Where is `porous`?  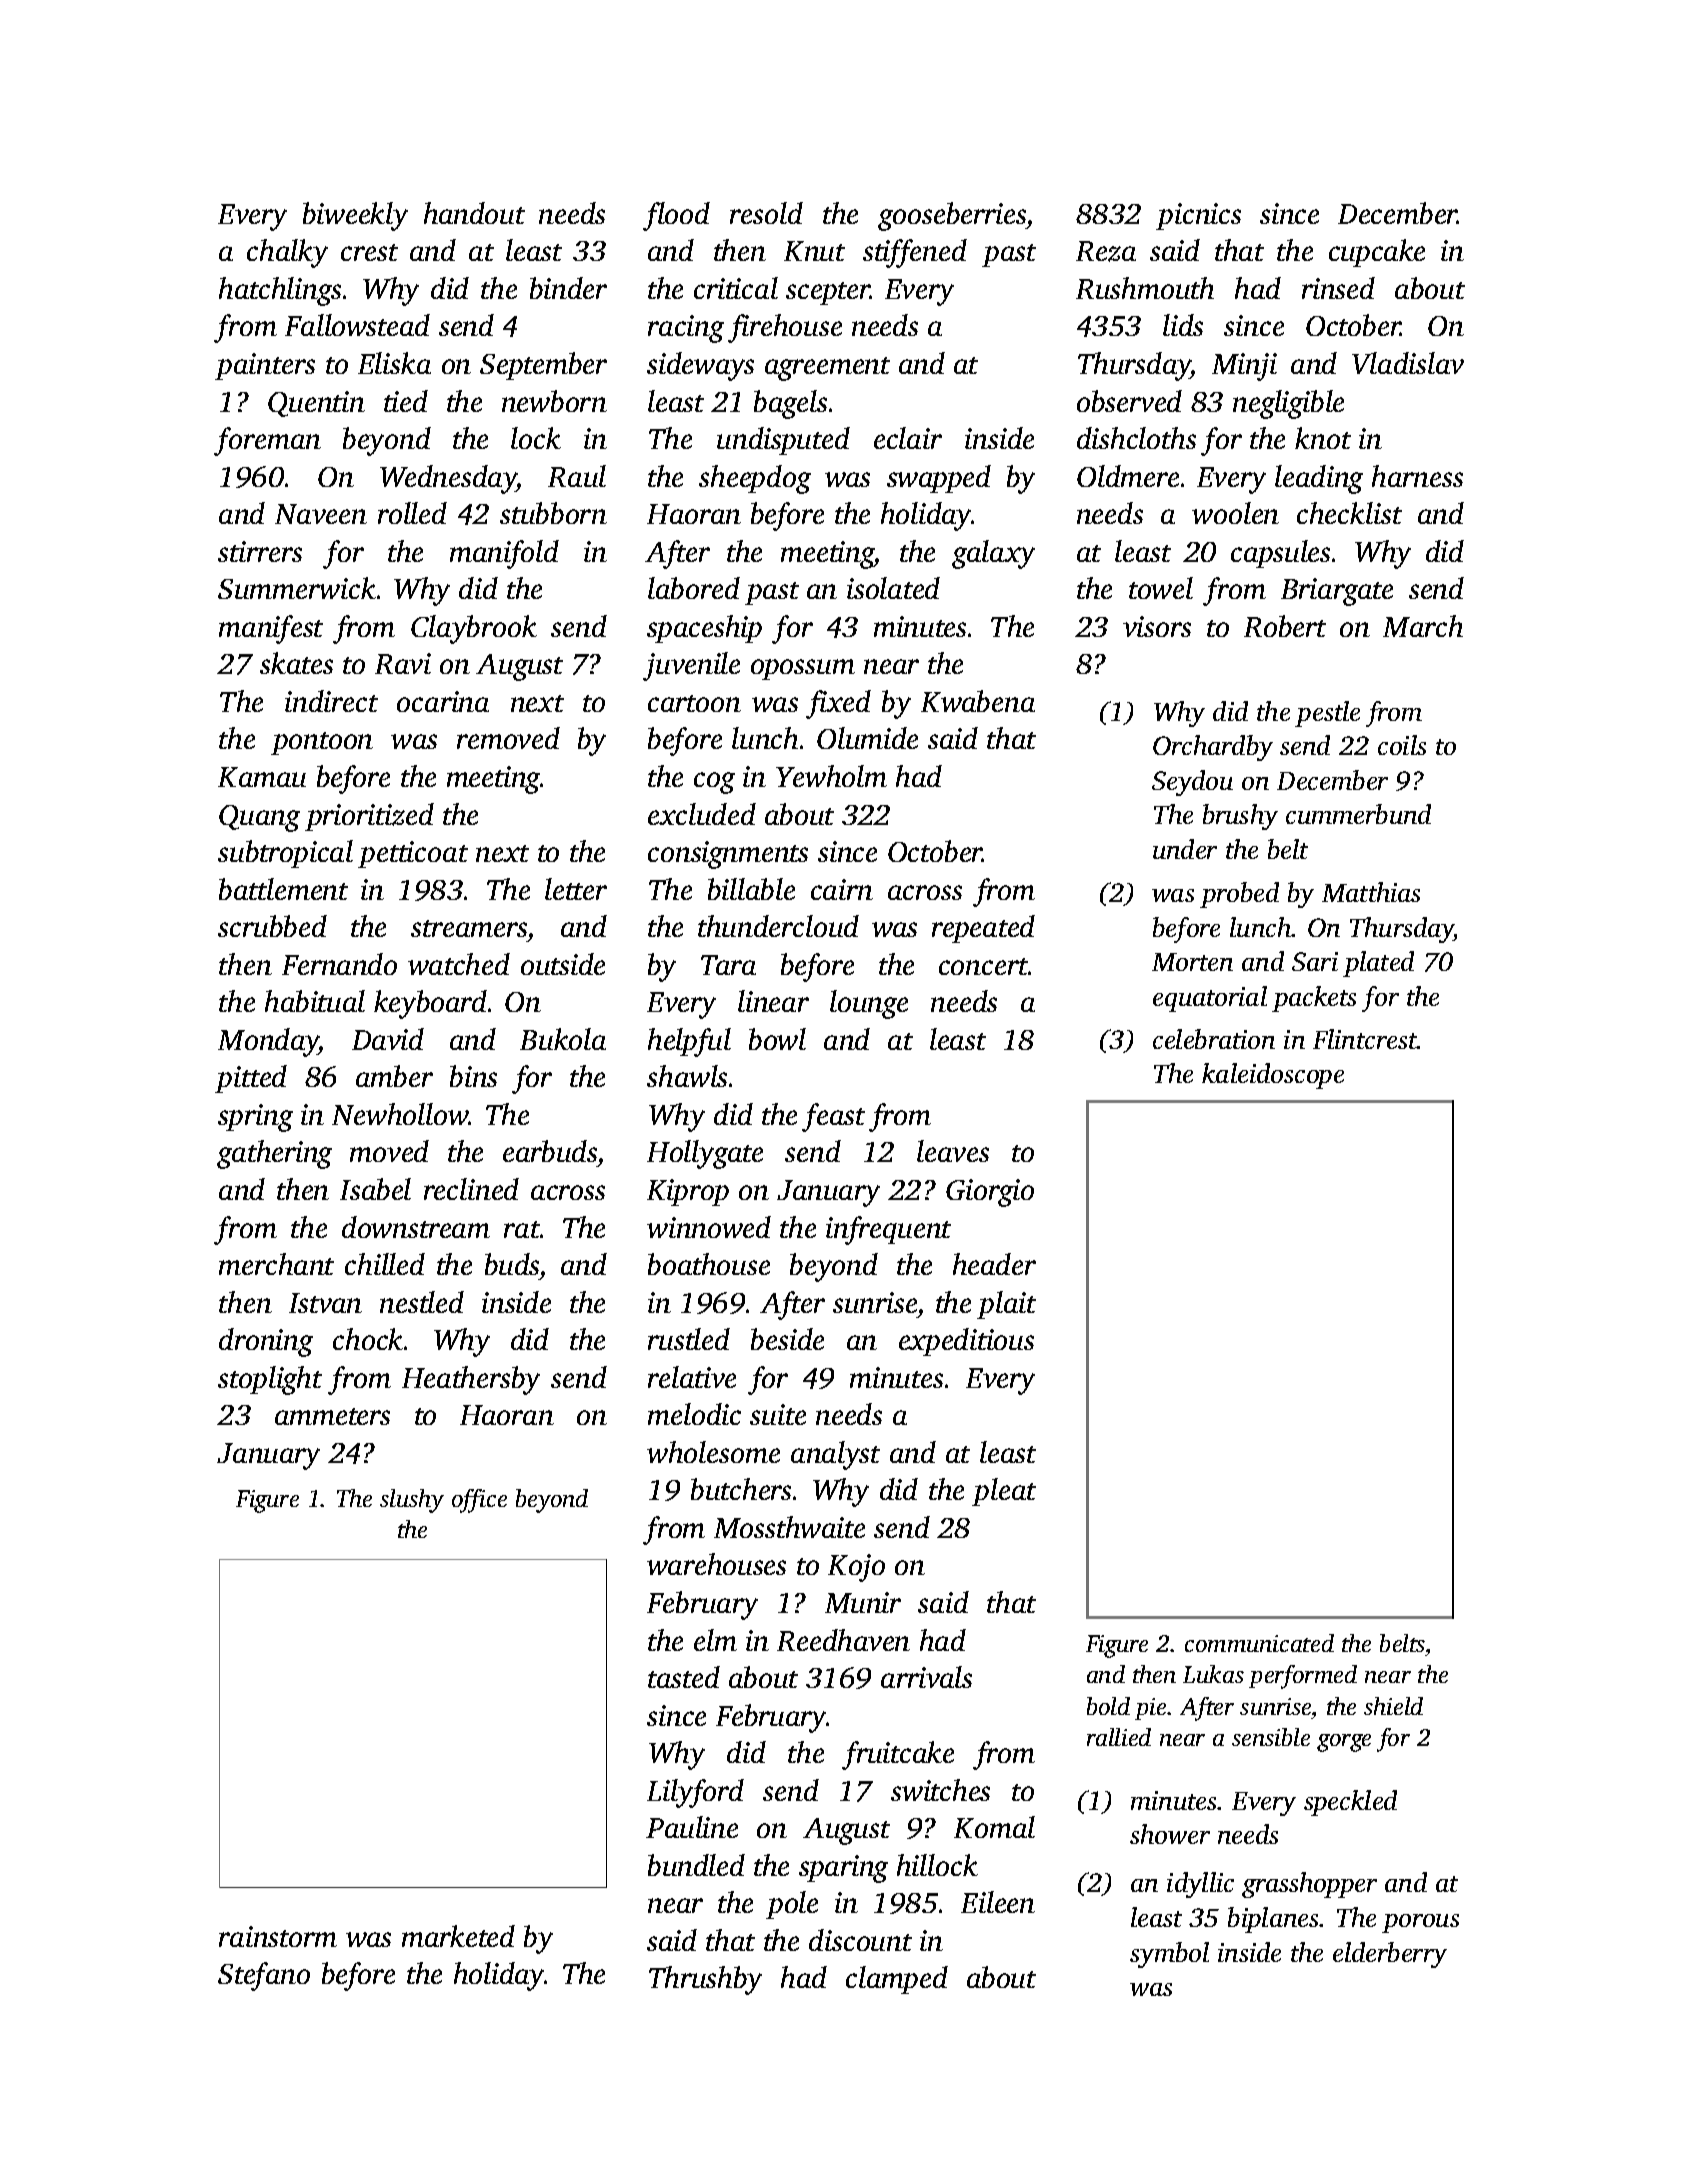
porous is located at coordinates (1420, 1923).
